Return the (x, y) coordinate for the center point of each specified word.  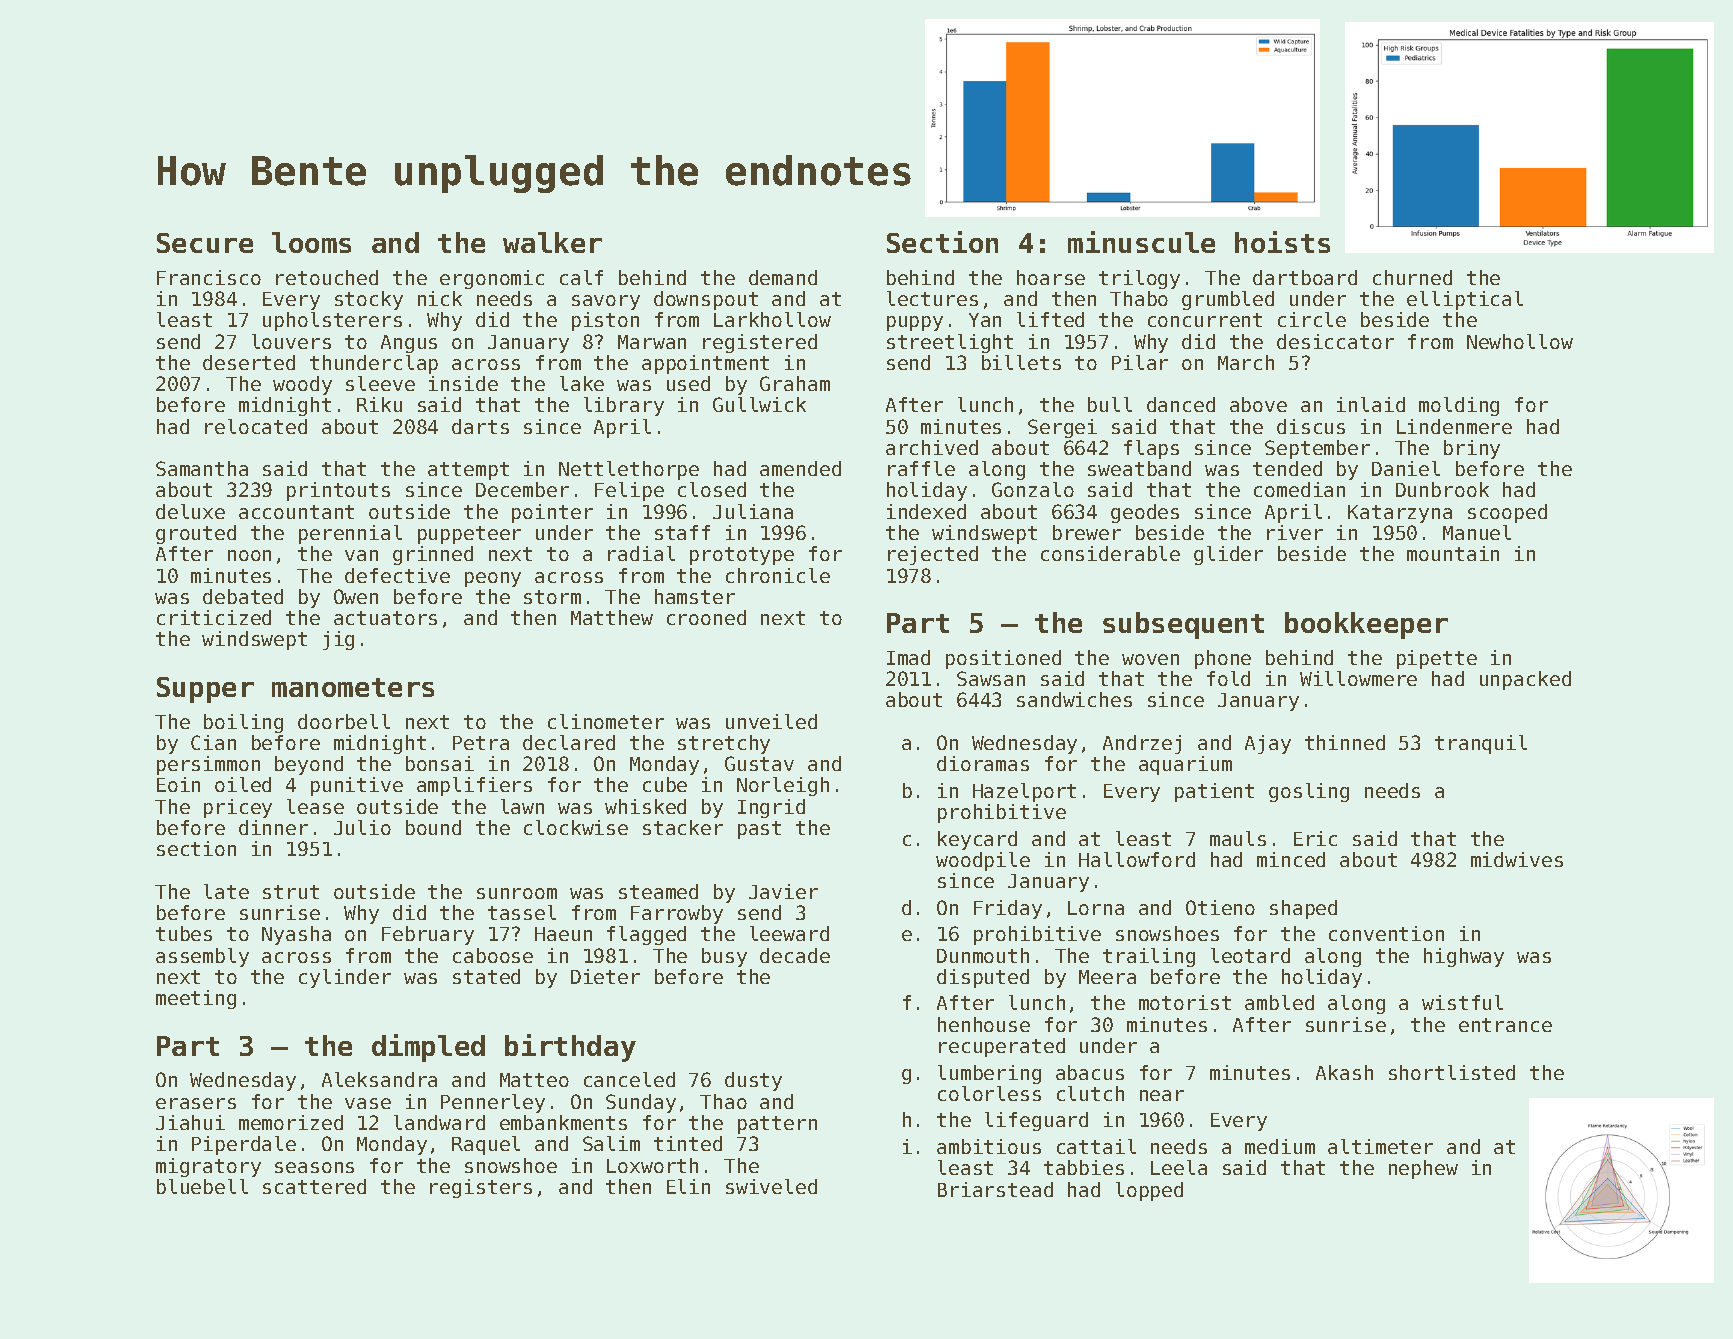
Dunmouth (983, 955)
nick (440, 298)
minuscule (1141, 242)
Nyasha (296, 935)
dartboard (1305, 277)
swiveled (771, 1186)
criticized (214, 617)
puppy (915, 323)
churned (1412, 277)
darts (480, 426)
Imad (908, 657)
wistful (1462, 1002)
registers (481, 1188)
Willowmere (1358, 678)
